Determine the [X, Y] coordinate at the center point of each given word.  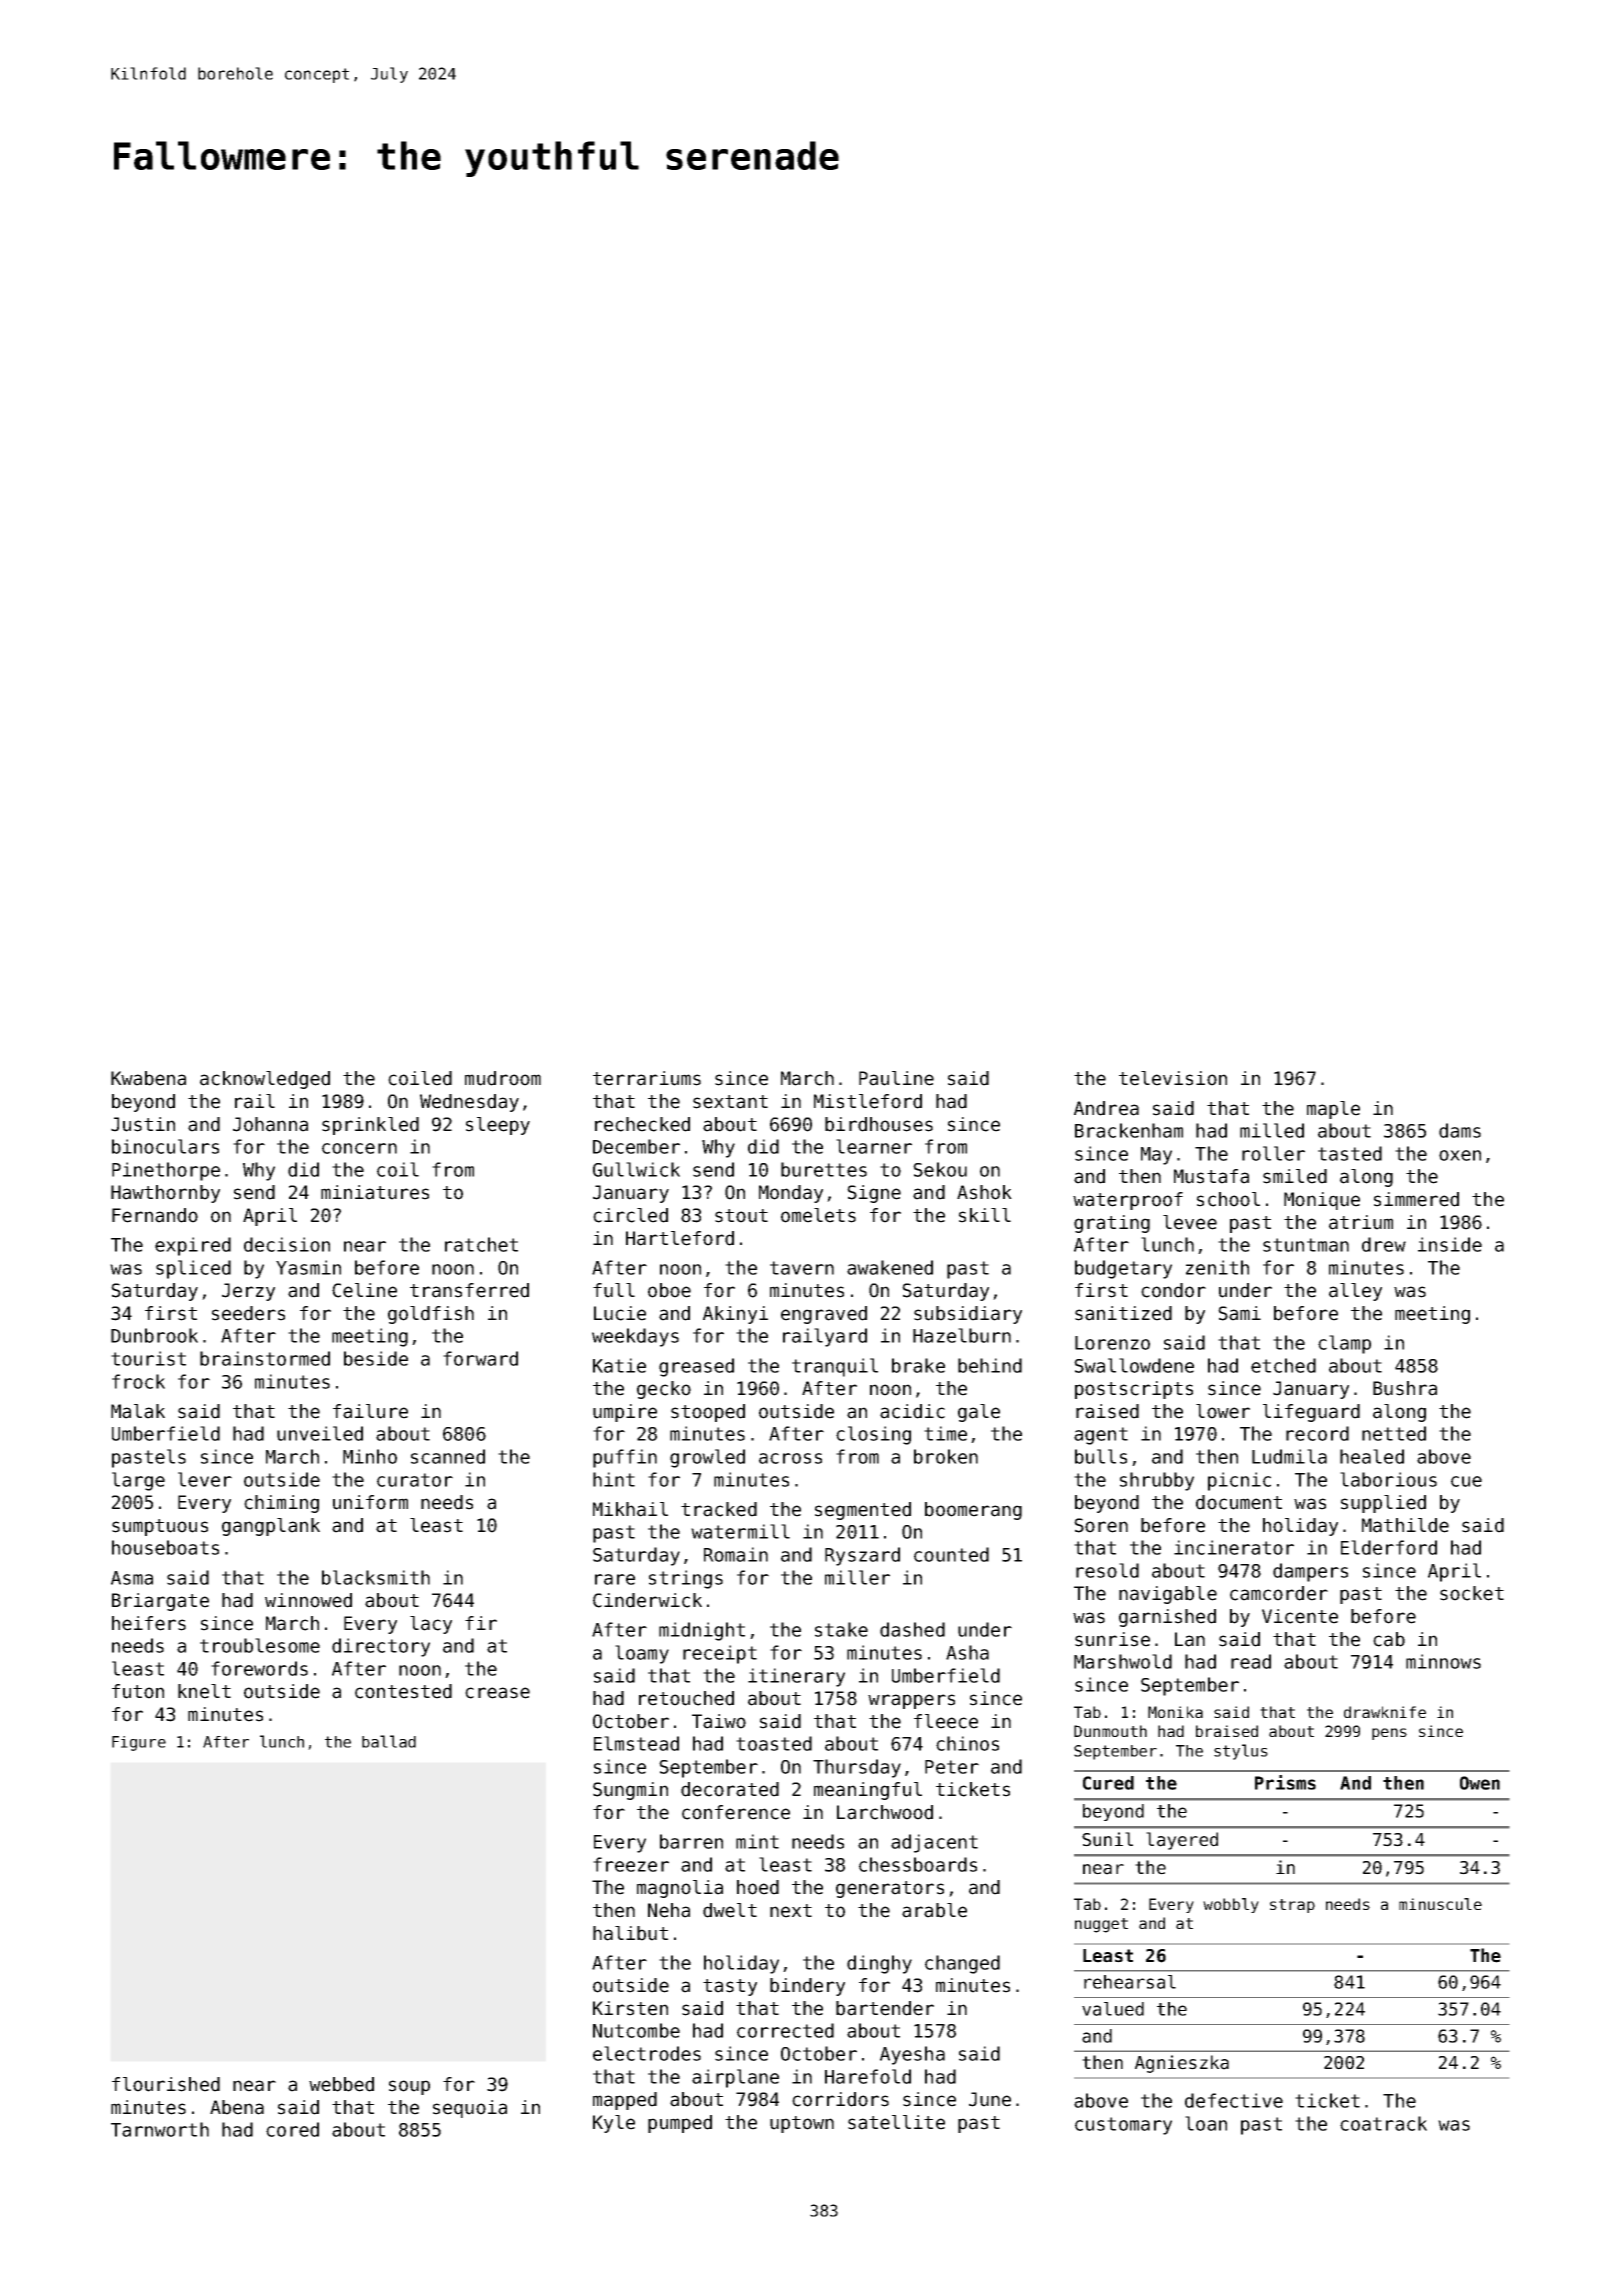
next [791, 1911]
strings [686, 1579]
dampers [1310, 1572]
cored [292, 2129]
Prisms [1285, 1782]
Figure [139, 1743]
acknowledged [265, 1080]
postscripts [1134, 1390]
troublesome [260, 1645]
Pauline [896, 1078]
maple [1333, 1110]
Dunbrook [154, 1335]
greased [696, 1367]
